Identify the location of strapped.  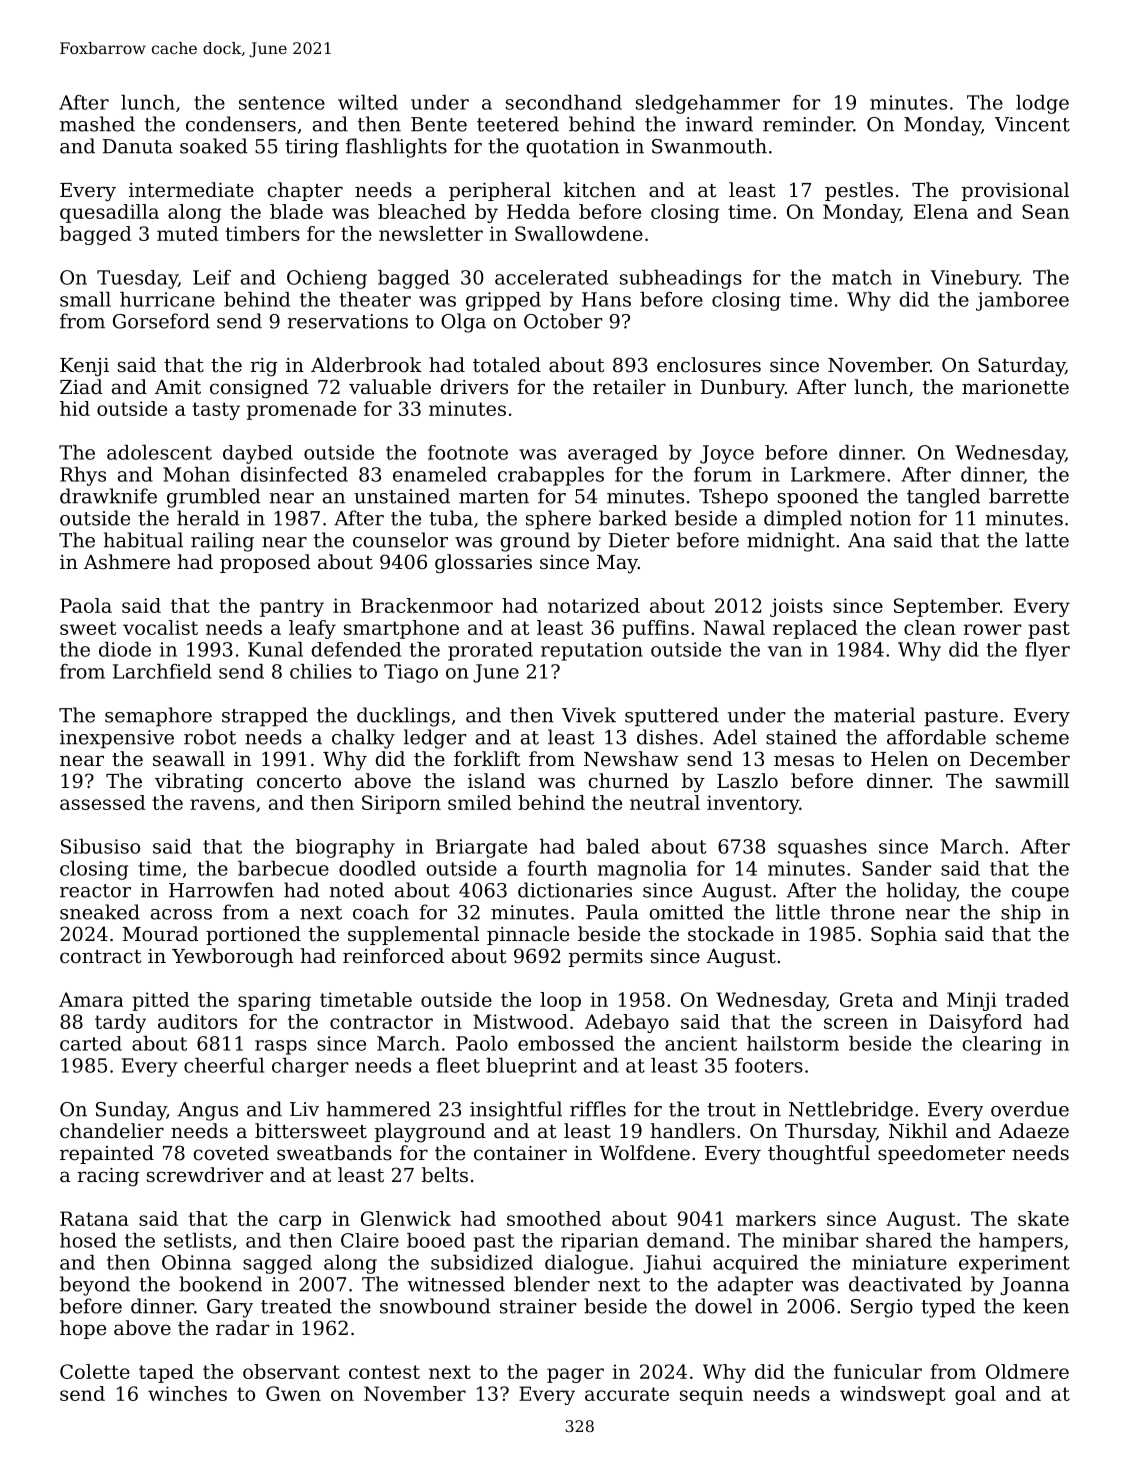
(265, 717).
